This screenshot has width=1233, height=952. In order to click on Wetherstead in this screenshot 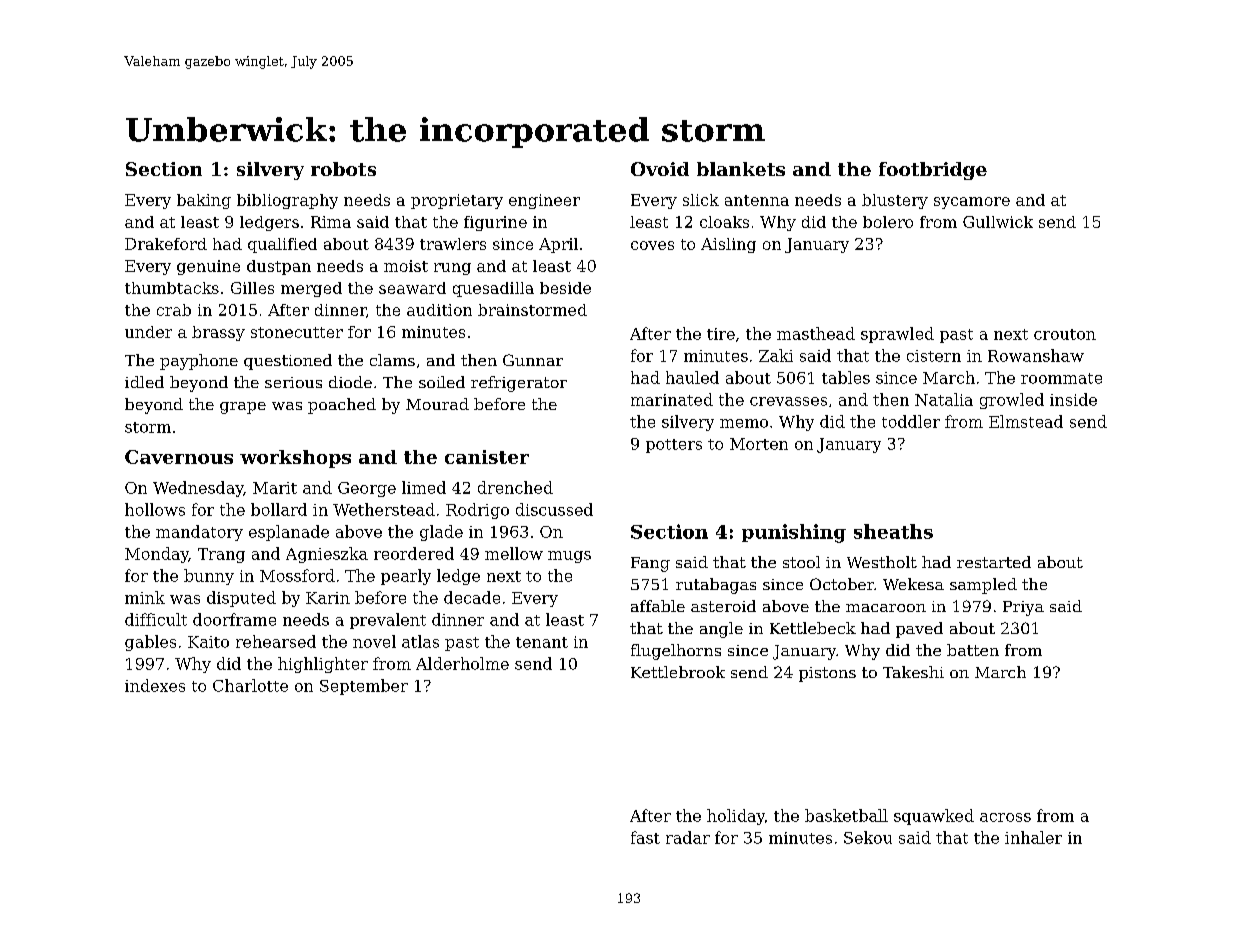, I will do `click(384, 509)`.
